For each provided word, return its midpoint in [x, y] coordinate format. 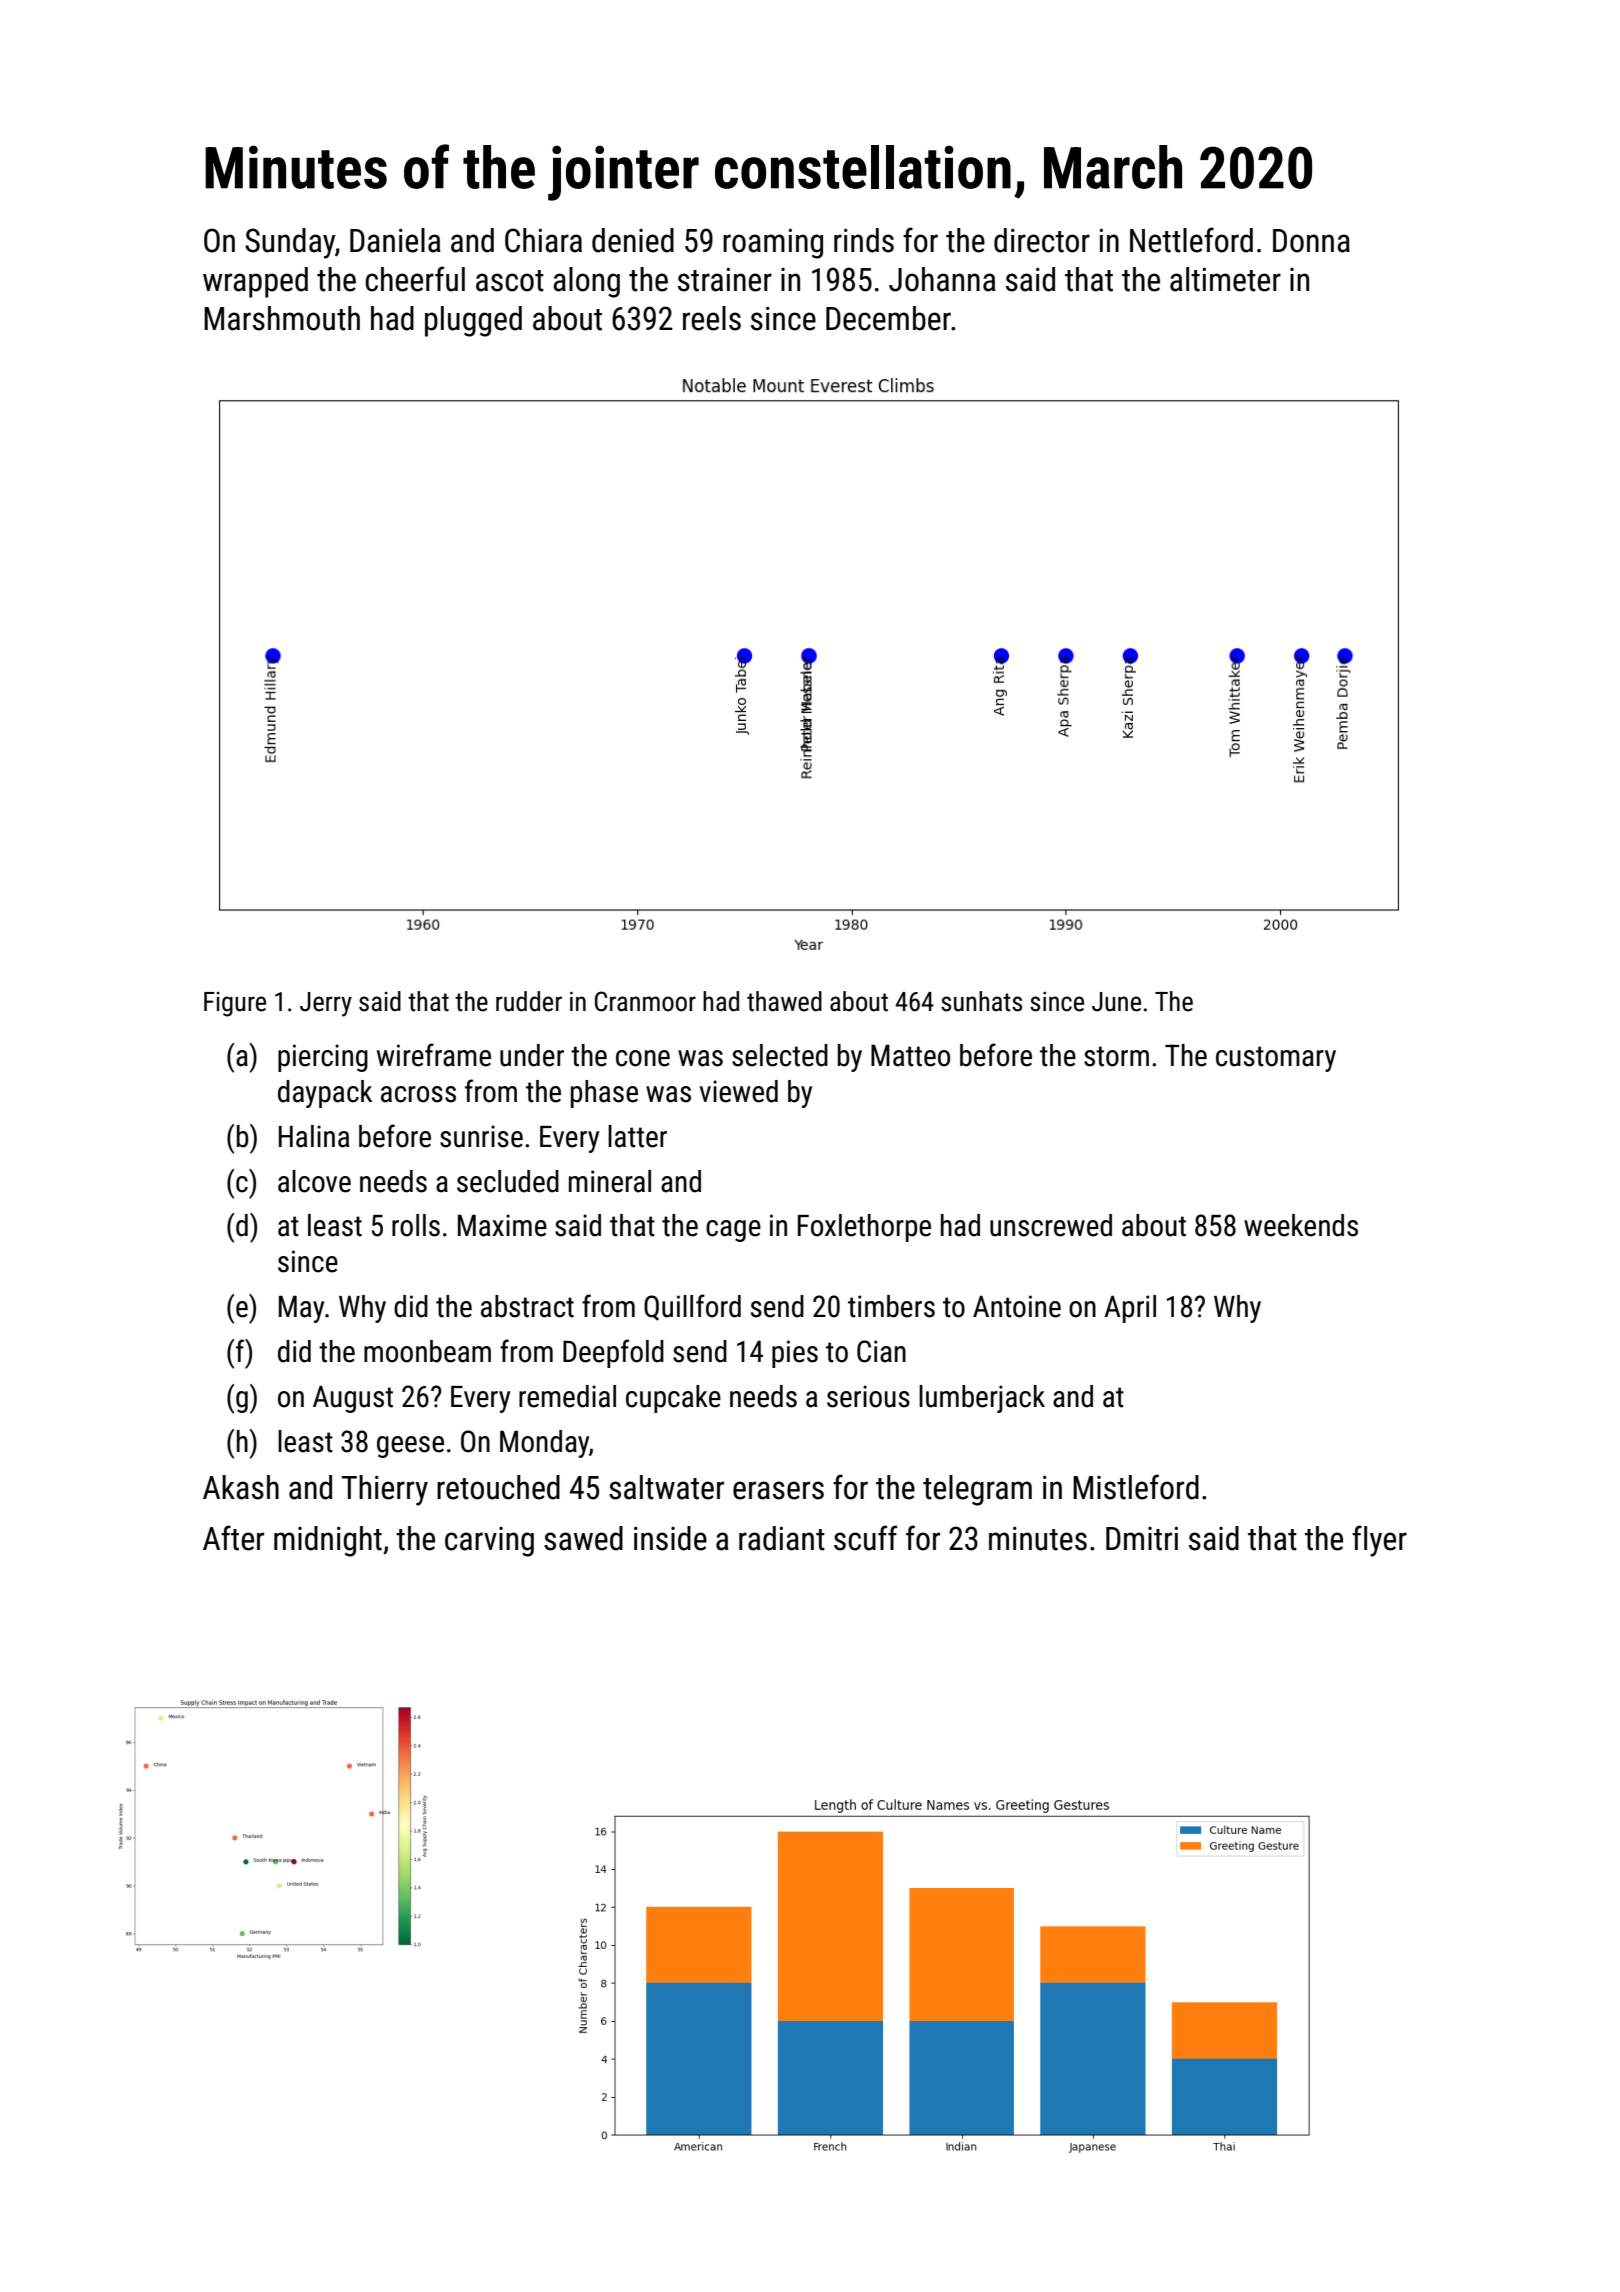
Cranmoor [645, 1001]
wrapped [255, 282]
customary [1276, 1059]
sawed [583, 1538]
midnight [328, 1541]
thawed [784, 1001]
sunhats [981, 1001]
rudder [529, 1001]
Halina [314, 1136]
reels [712, 318]
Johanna [942, 279]
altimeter [1225, 279]
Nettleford [1191, 240]
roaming [773, 243]
